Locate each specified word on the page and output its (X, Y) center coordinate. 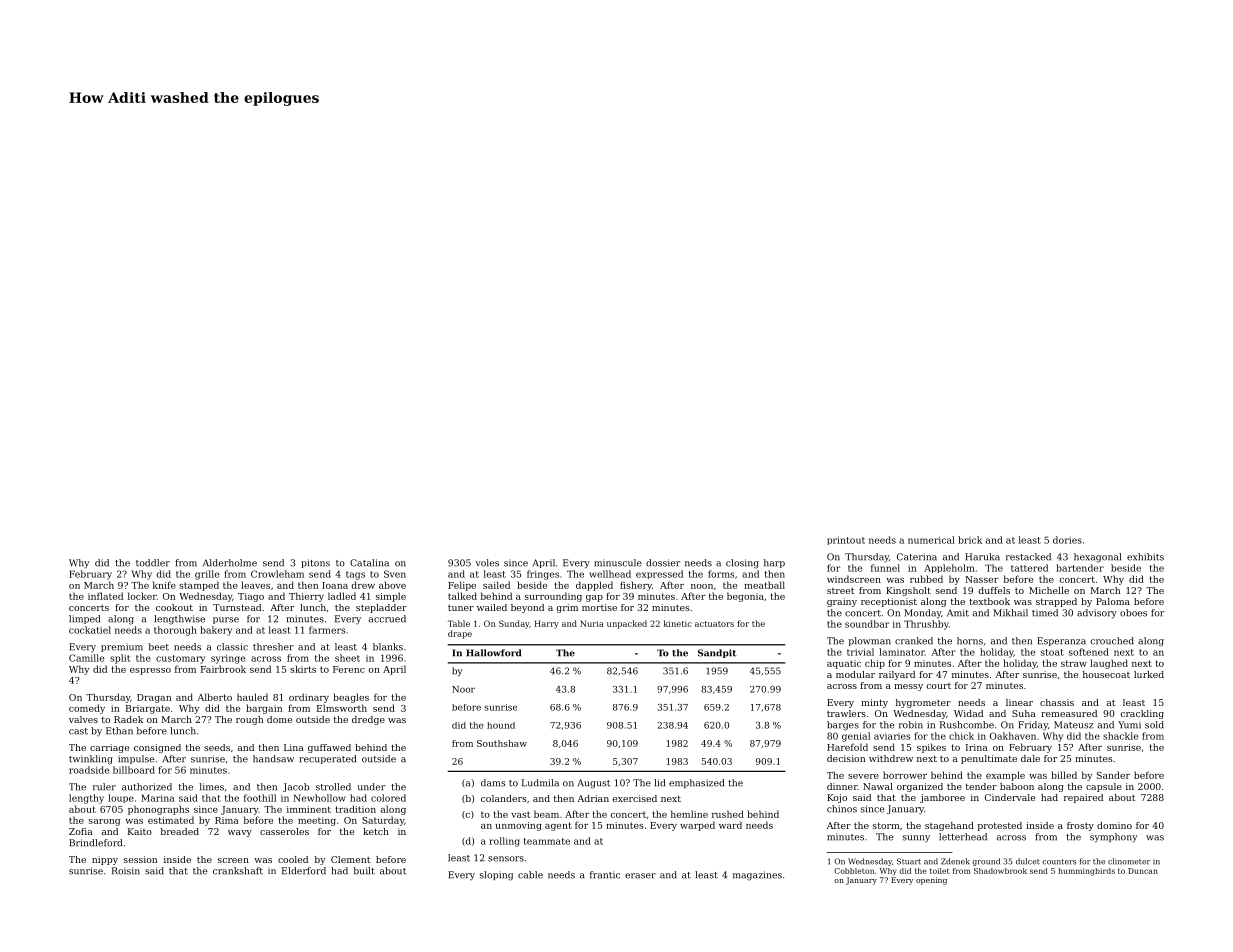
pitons (315, 563)
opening (931, 881)
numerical (931, 540)
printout (846, 541)
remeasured (1069, 713)
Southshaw (502, 743)
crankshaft (238, 871)
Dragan (154, 698)
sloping (496, 876)
